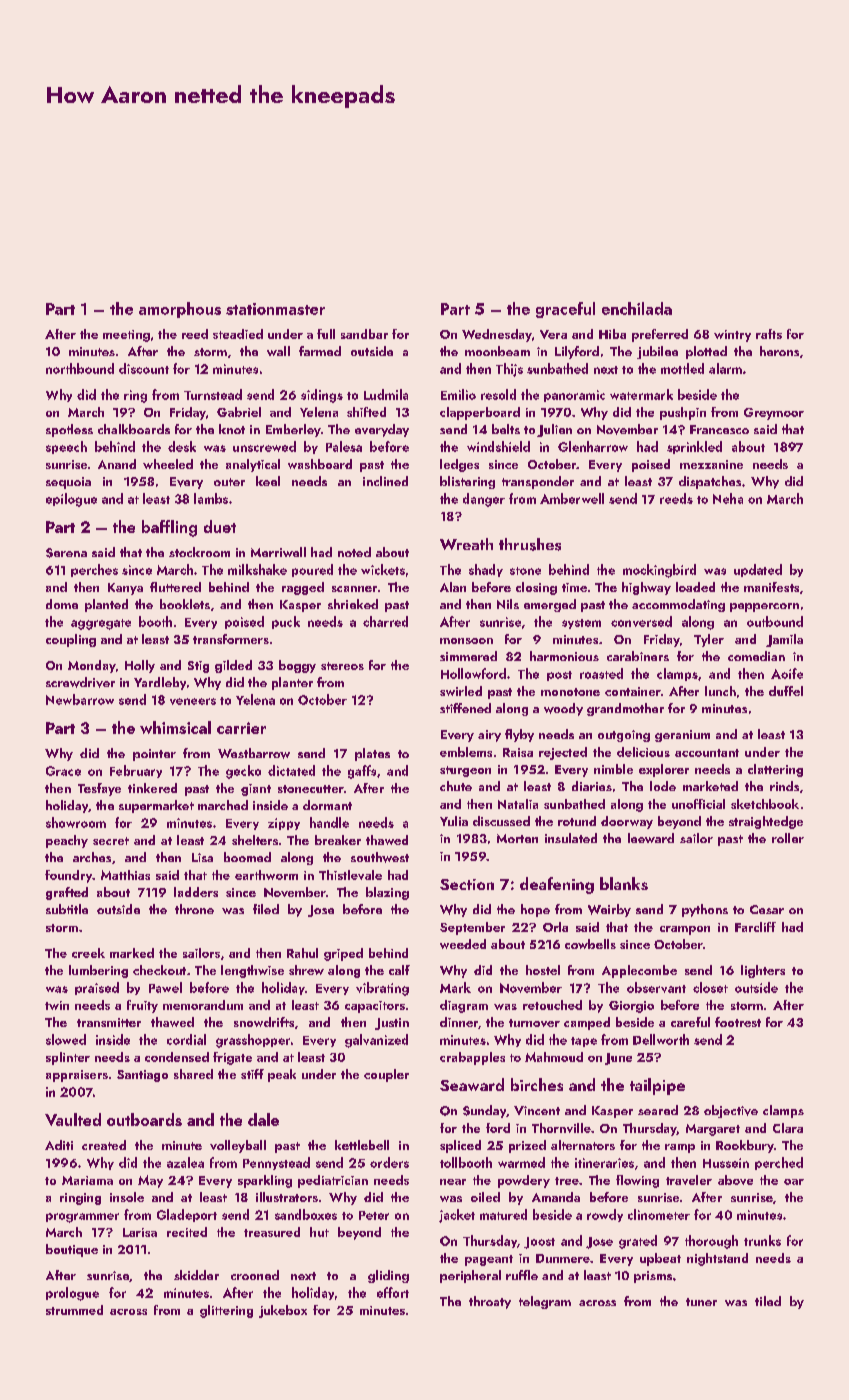  I want to click on ladders, so click(196, 892).
